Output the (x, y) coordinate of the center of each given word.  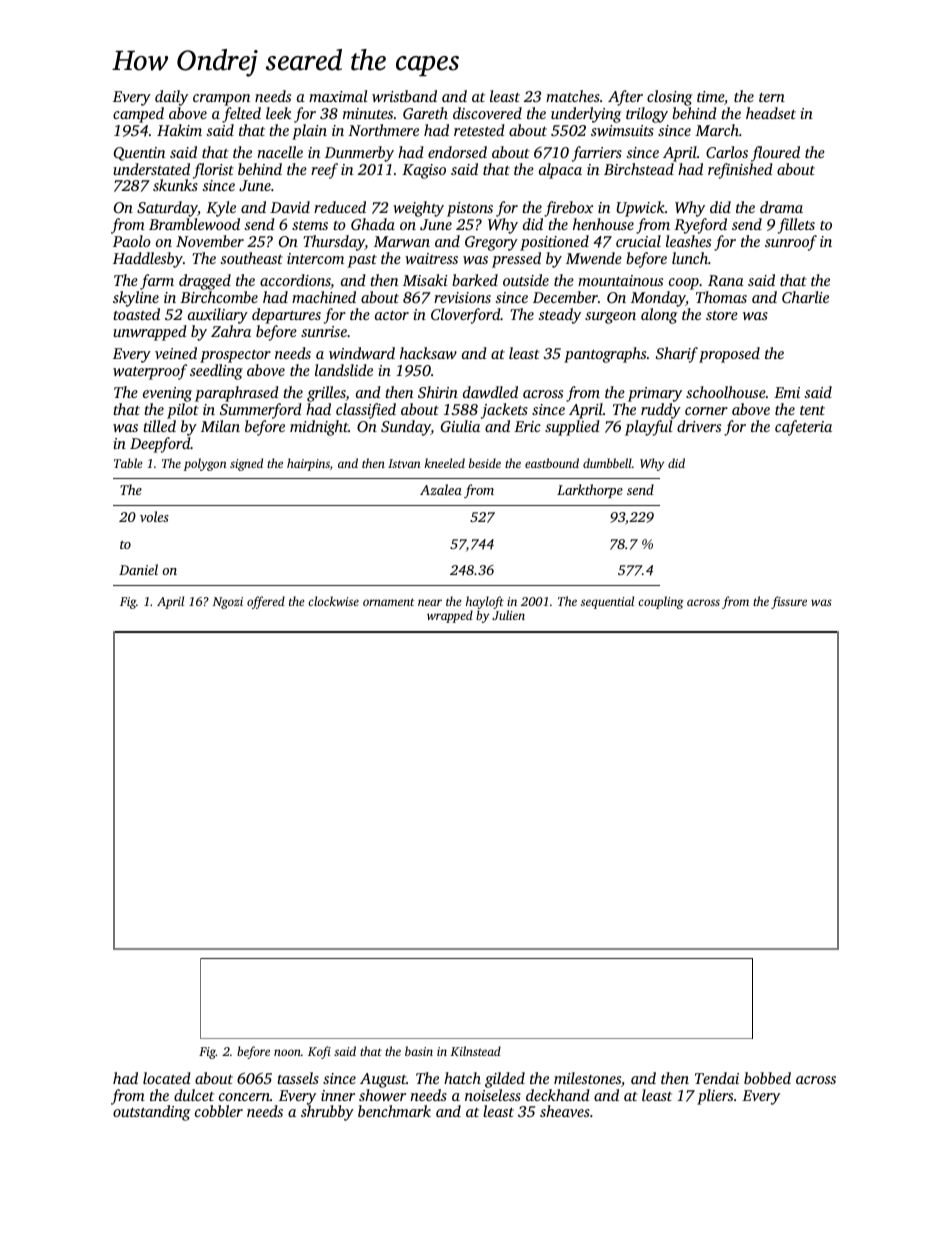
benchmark (394, 1111)
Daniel (138, 569)
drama (781, 207)
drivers (699, 426)
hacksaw (428, 353)
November (210, 241)
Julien (508, 615)
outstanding (151, 1113)
